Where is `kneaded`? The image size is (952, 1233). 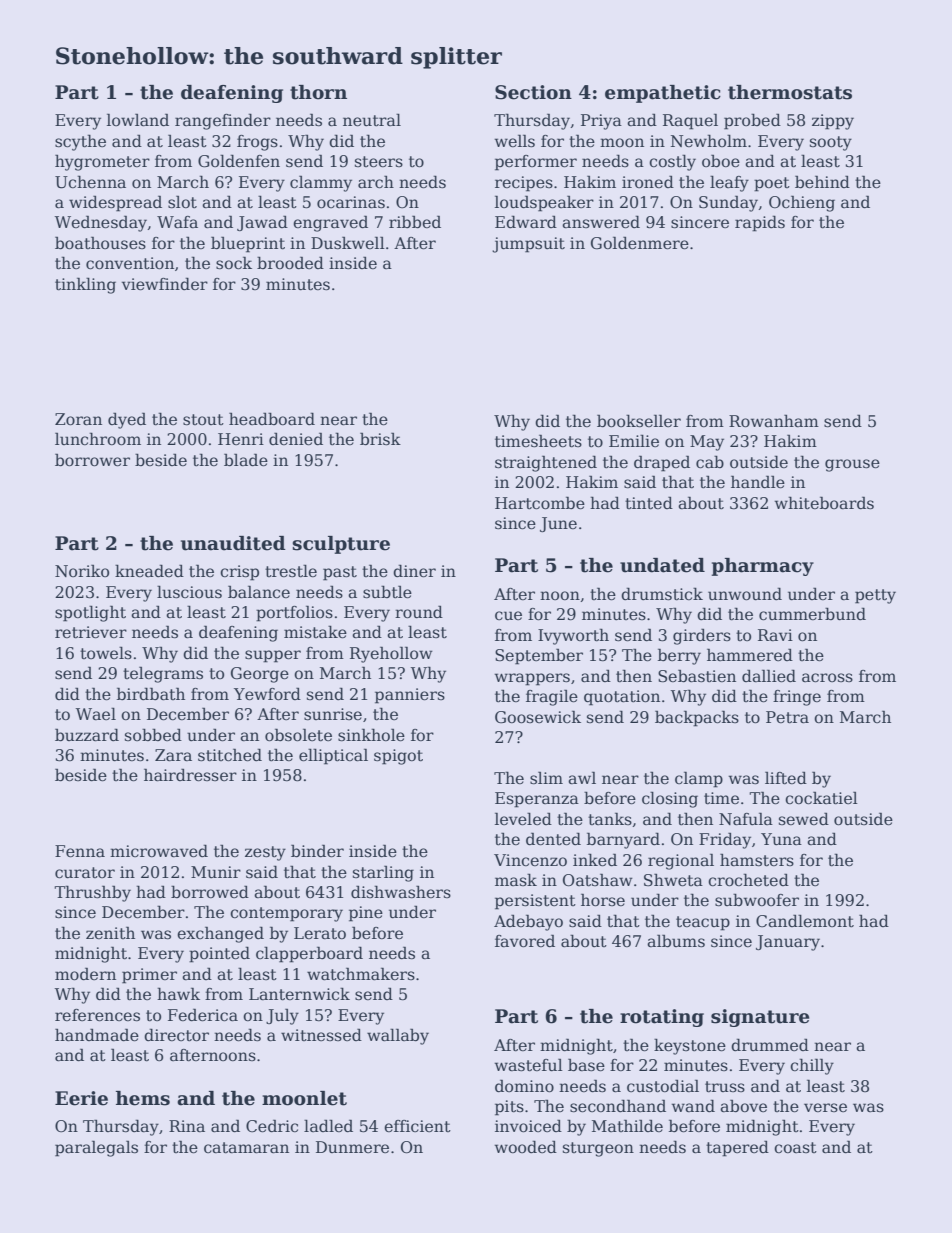 kneaded is located at coordinates (149, 570).
